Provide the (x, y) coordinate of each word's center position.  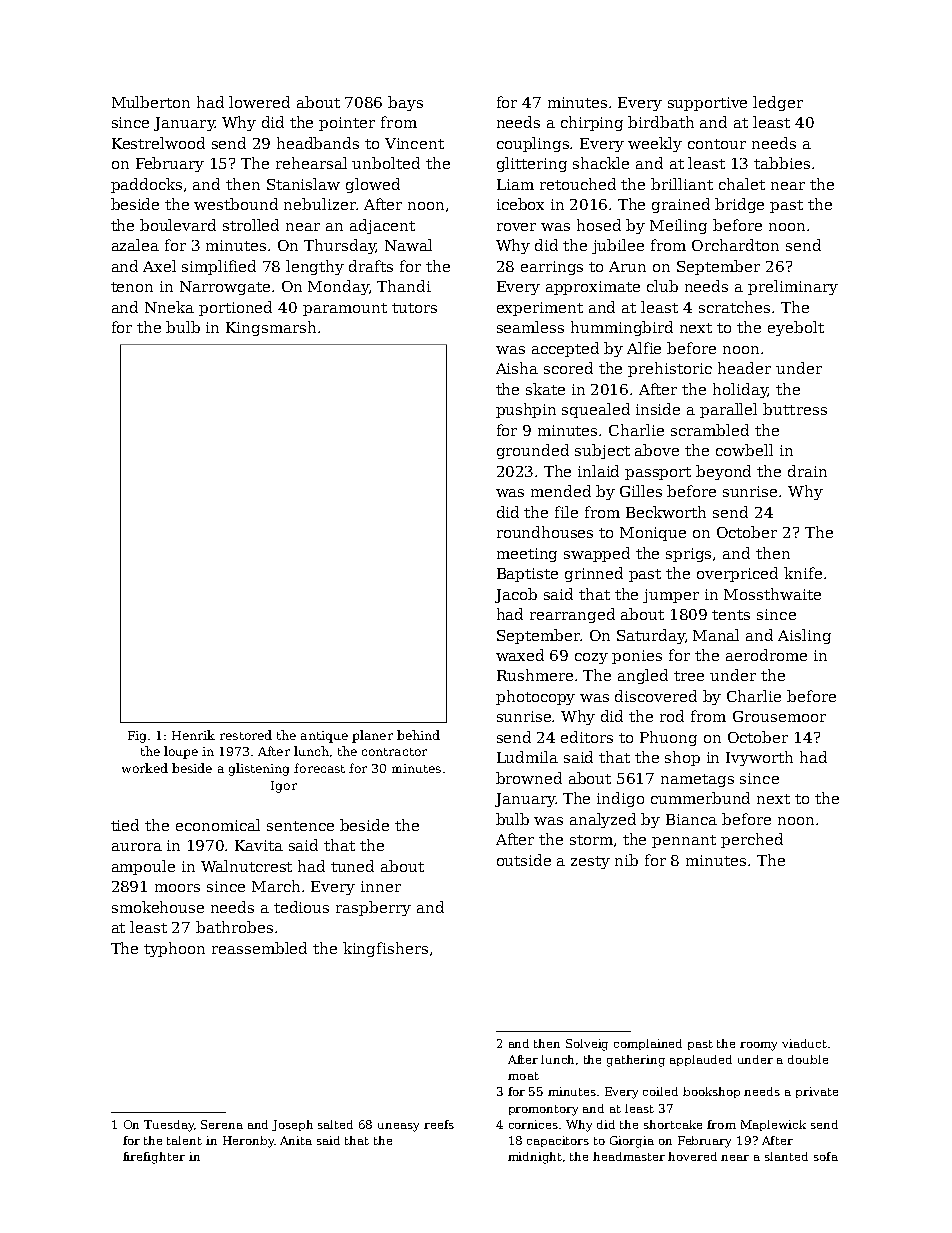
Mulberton (151, 102)
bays (405, 103)
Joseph (292, 1125)
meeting (527, 555)
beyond (723, 472)
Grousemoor (779, 716)
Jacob (516, 595)
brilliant (682, 184)
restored (246, 735)
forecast (319, 768)
